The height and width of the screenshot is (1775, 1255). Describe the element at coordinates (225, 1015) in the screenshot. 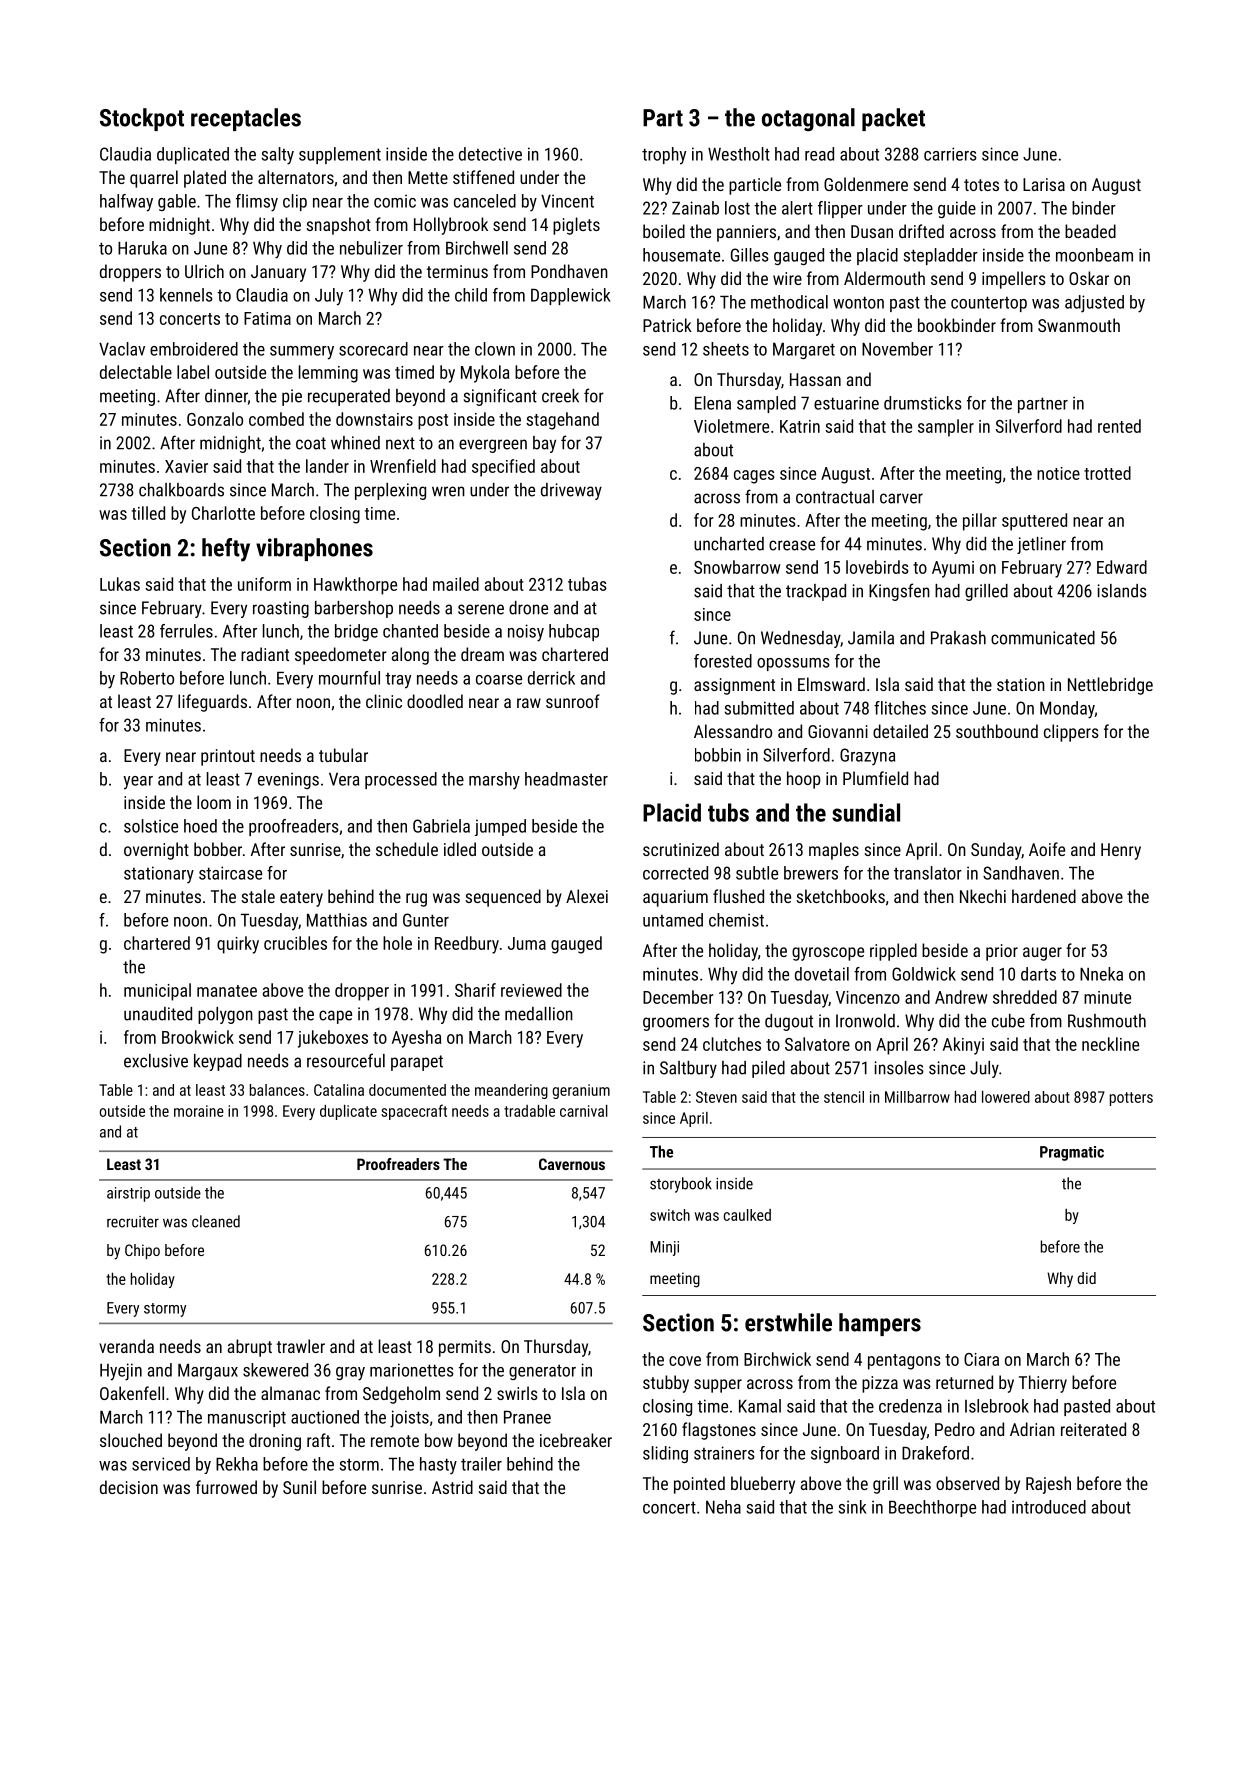

I see `polygon` at that location.
